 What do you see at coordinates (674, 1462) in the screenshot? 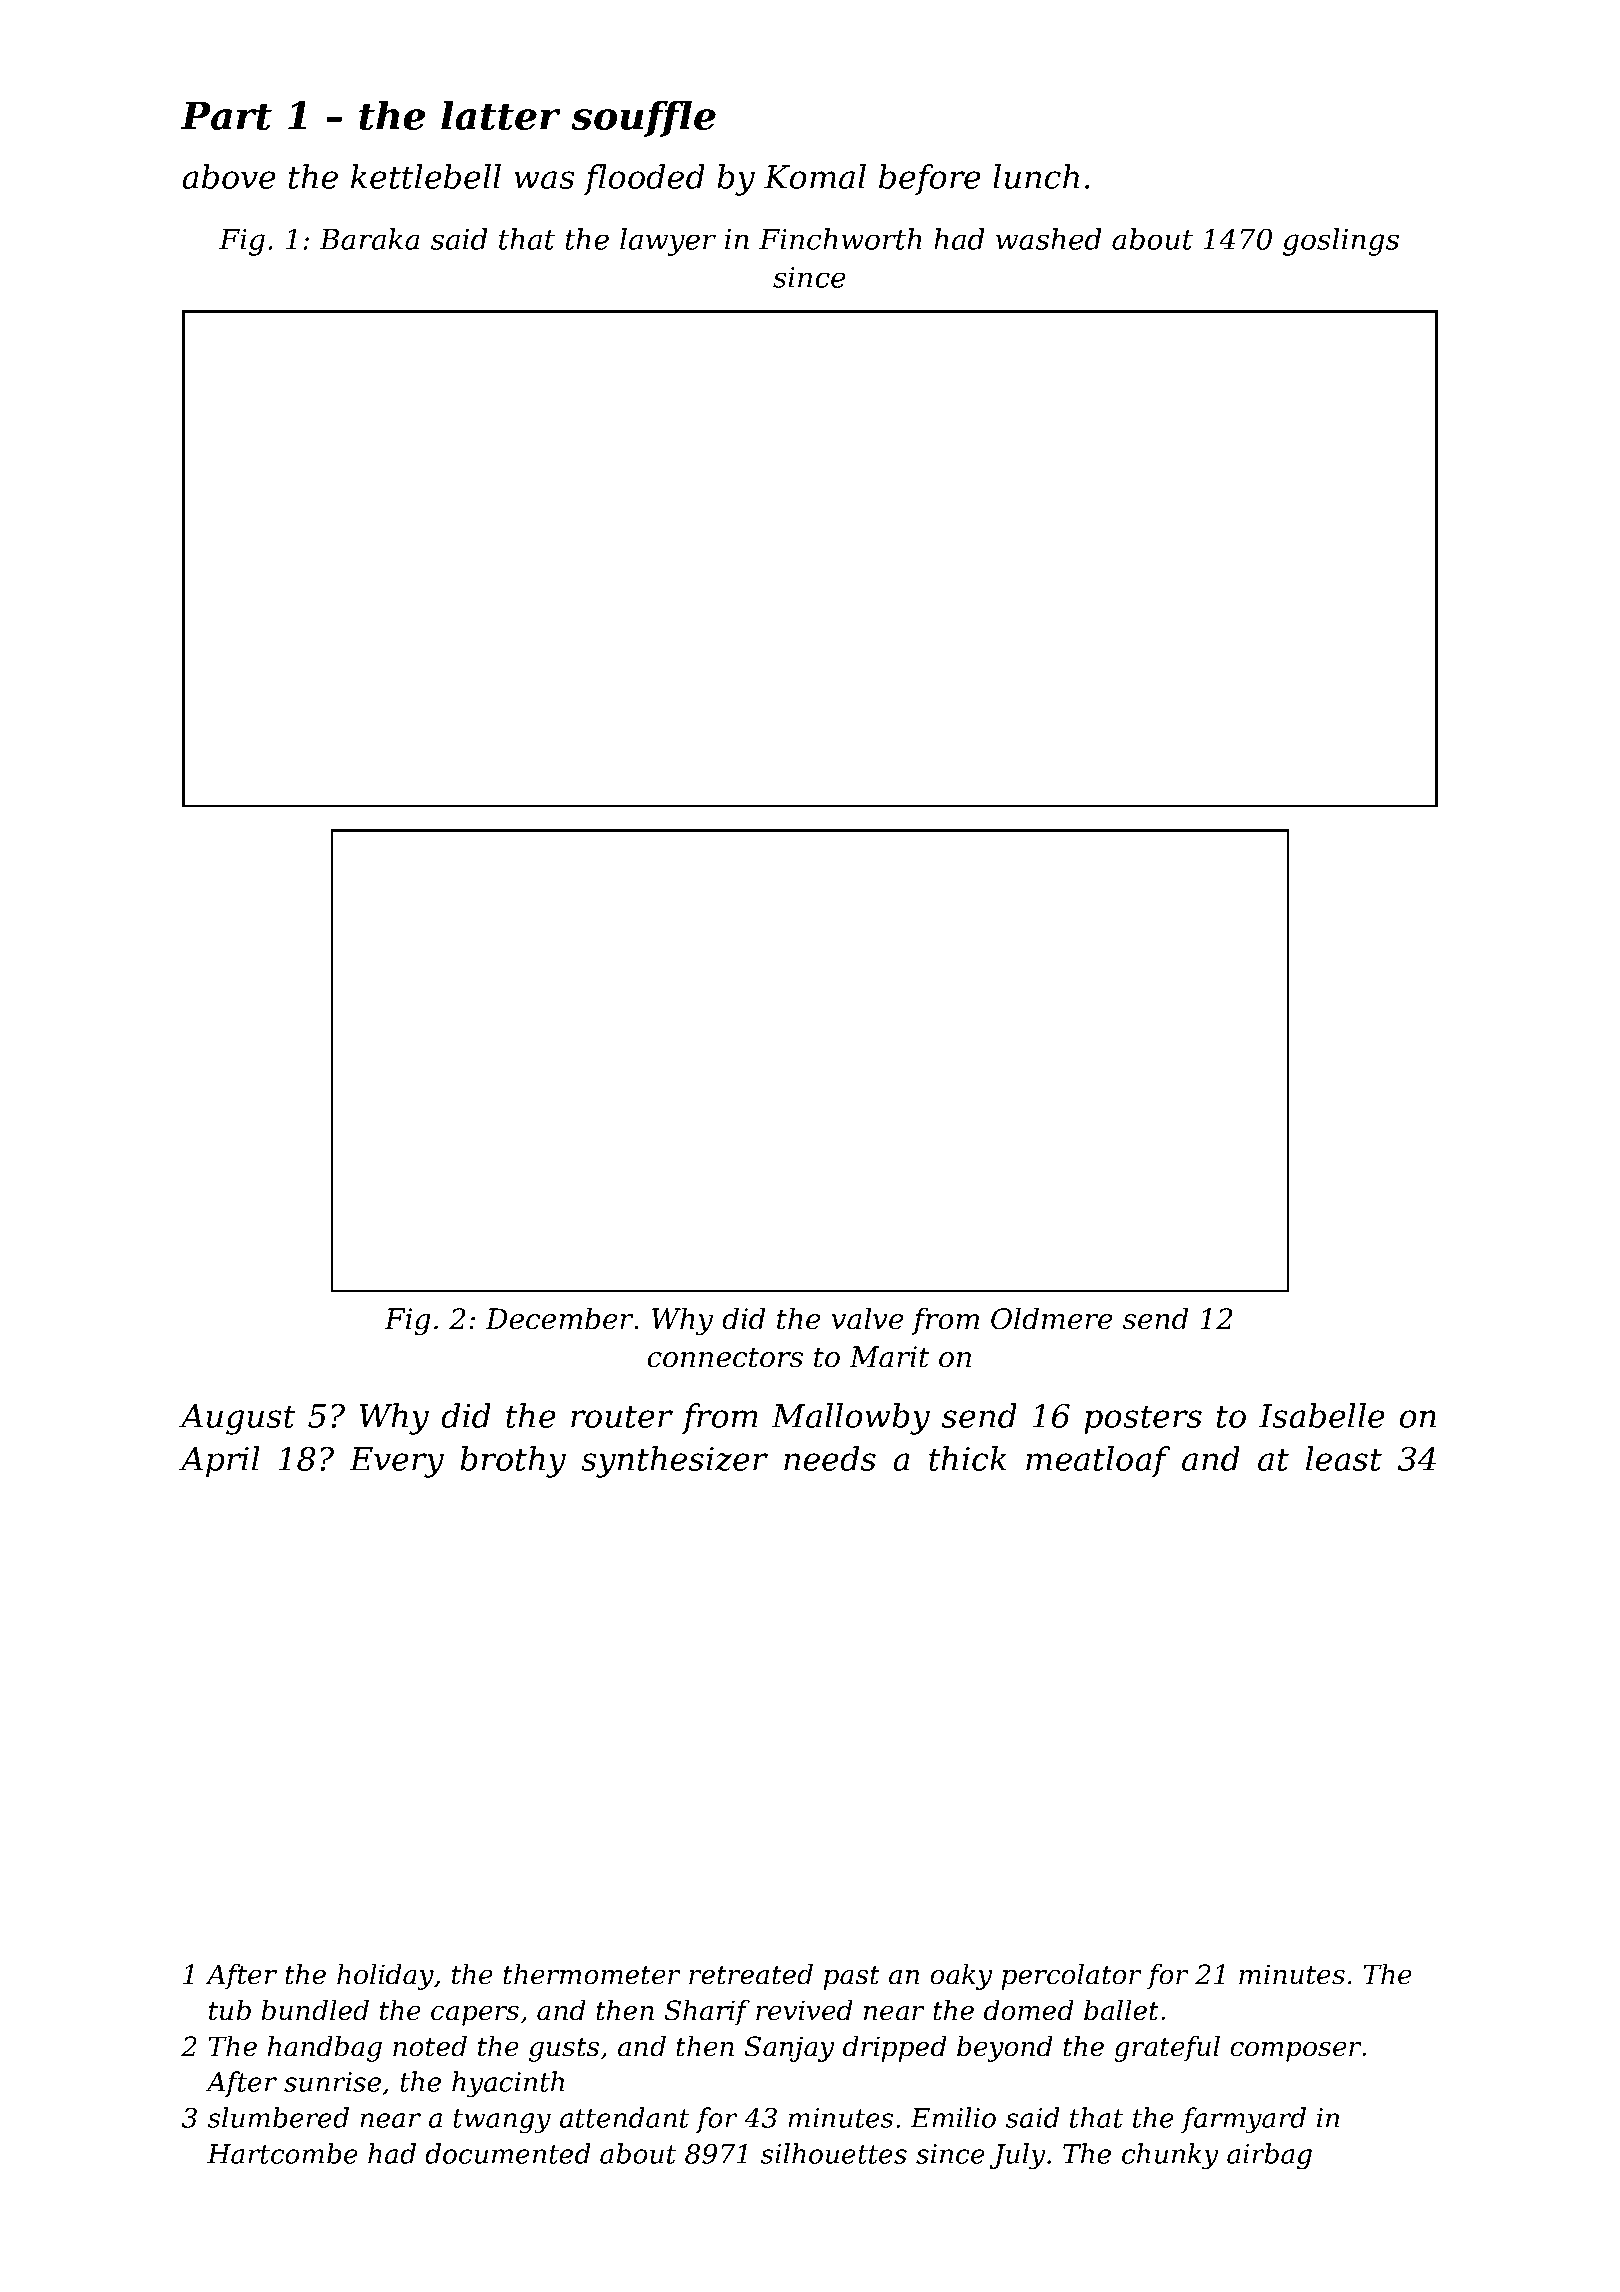
I see `synthesizer` at bounding box center [674, 1462].
